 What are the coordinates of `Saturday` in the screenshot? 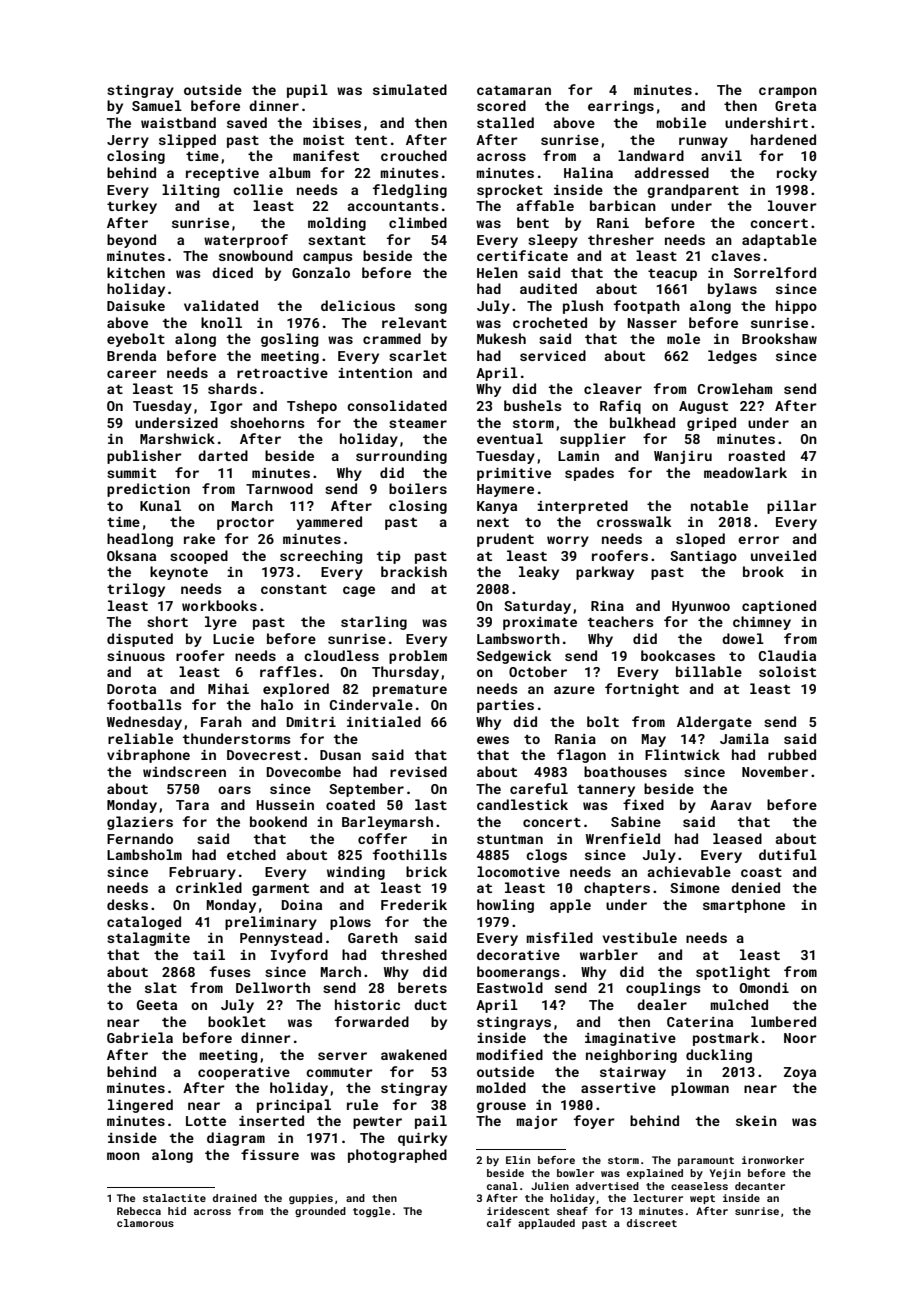 It's located at (537, 607).
